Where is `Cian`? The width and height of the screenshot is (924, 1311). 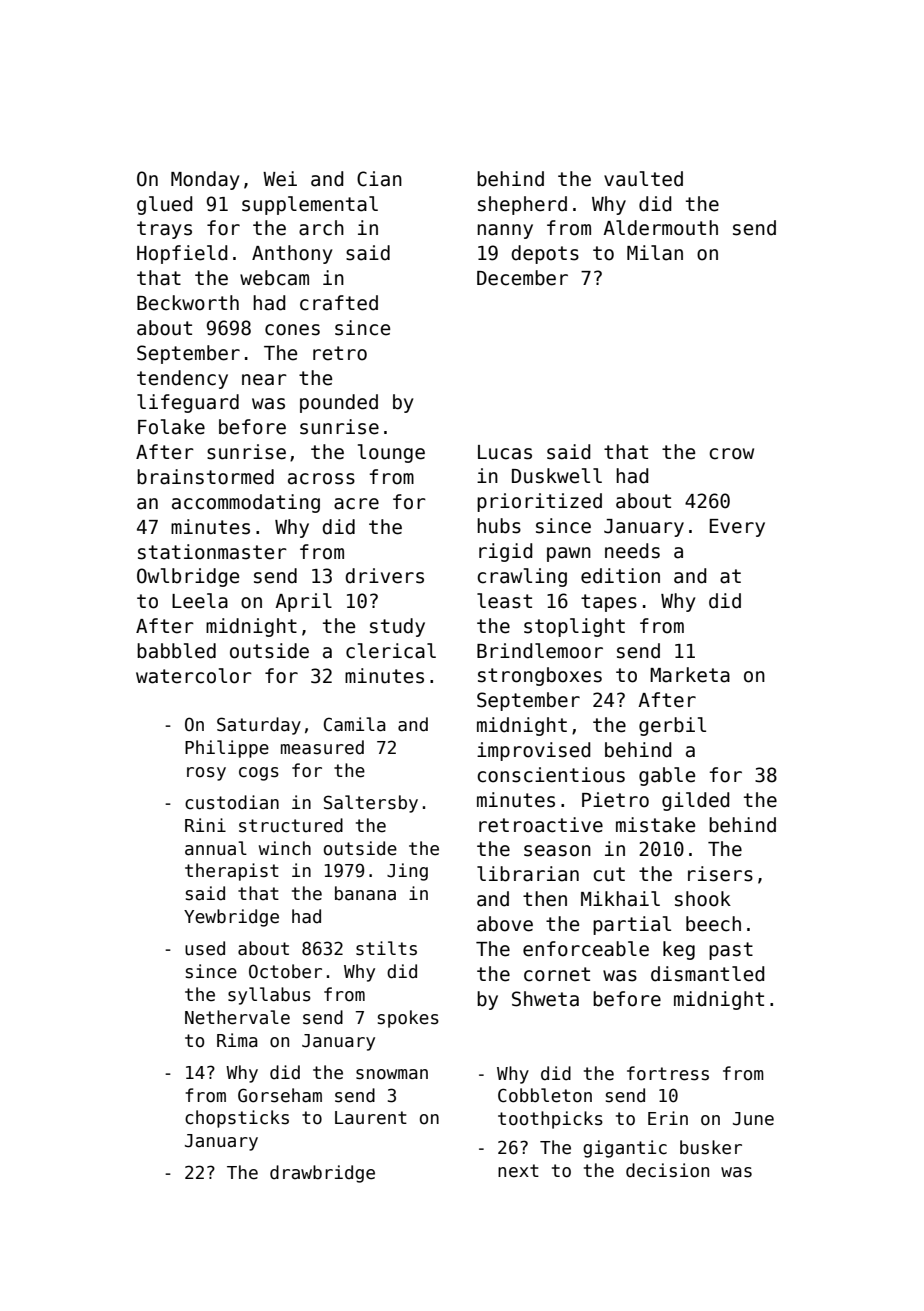 Cian is located at coordinates (379, 179).
